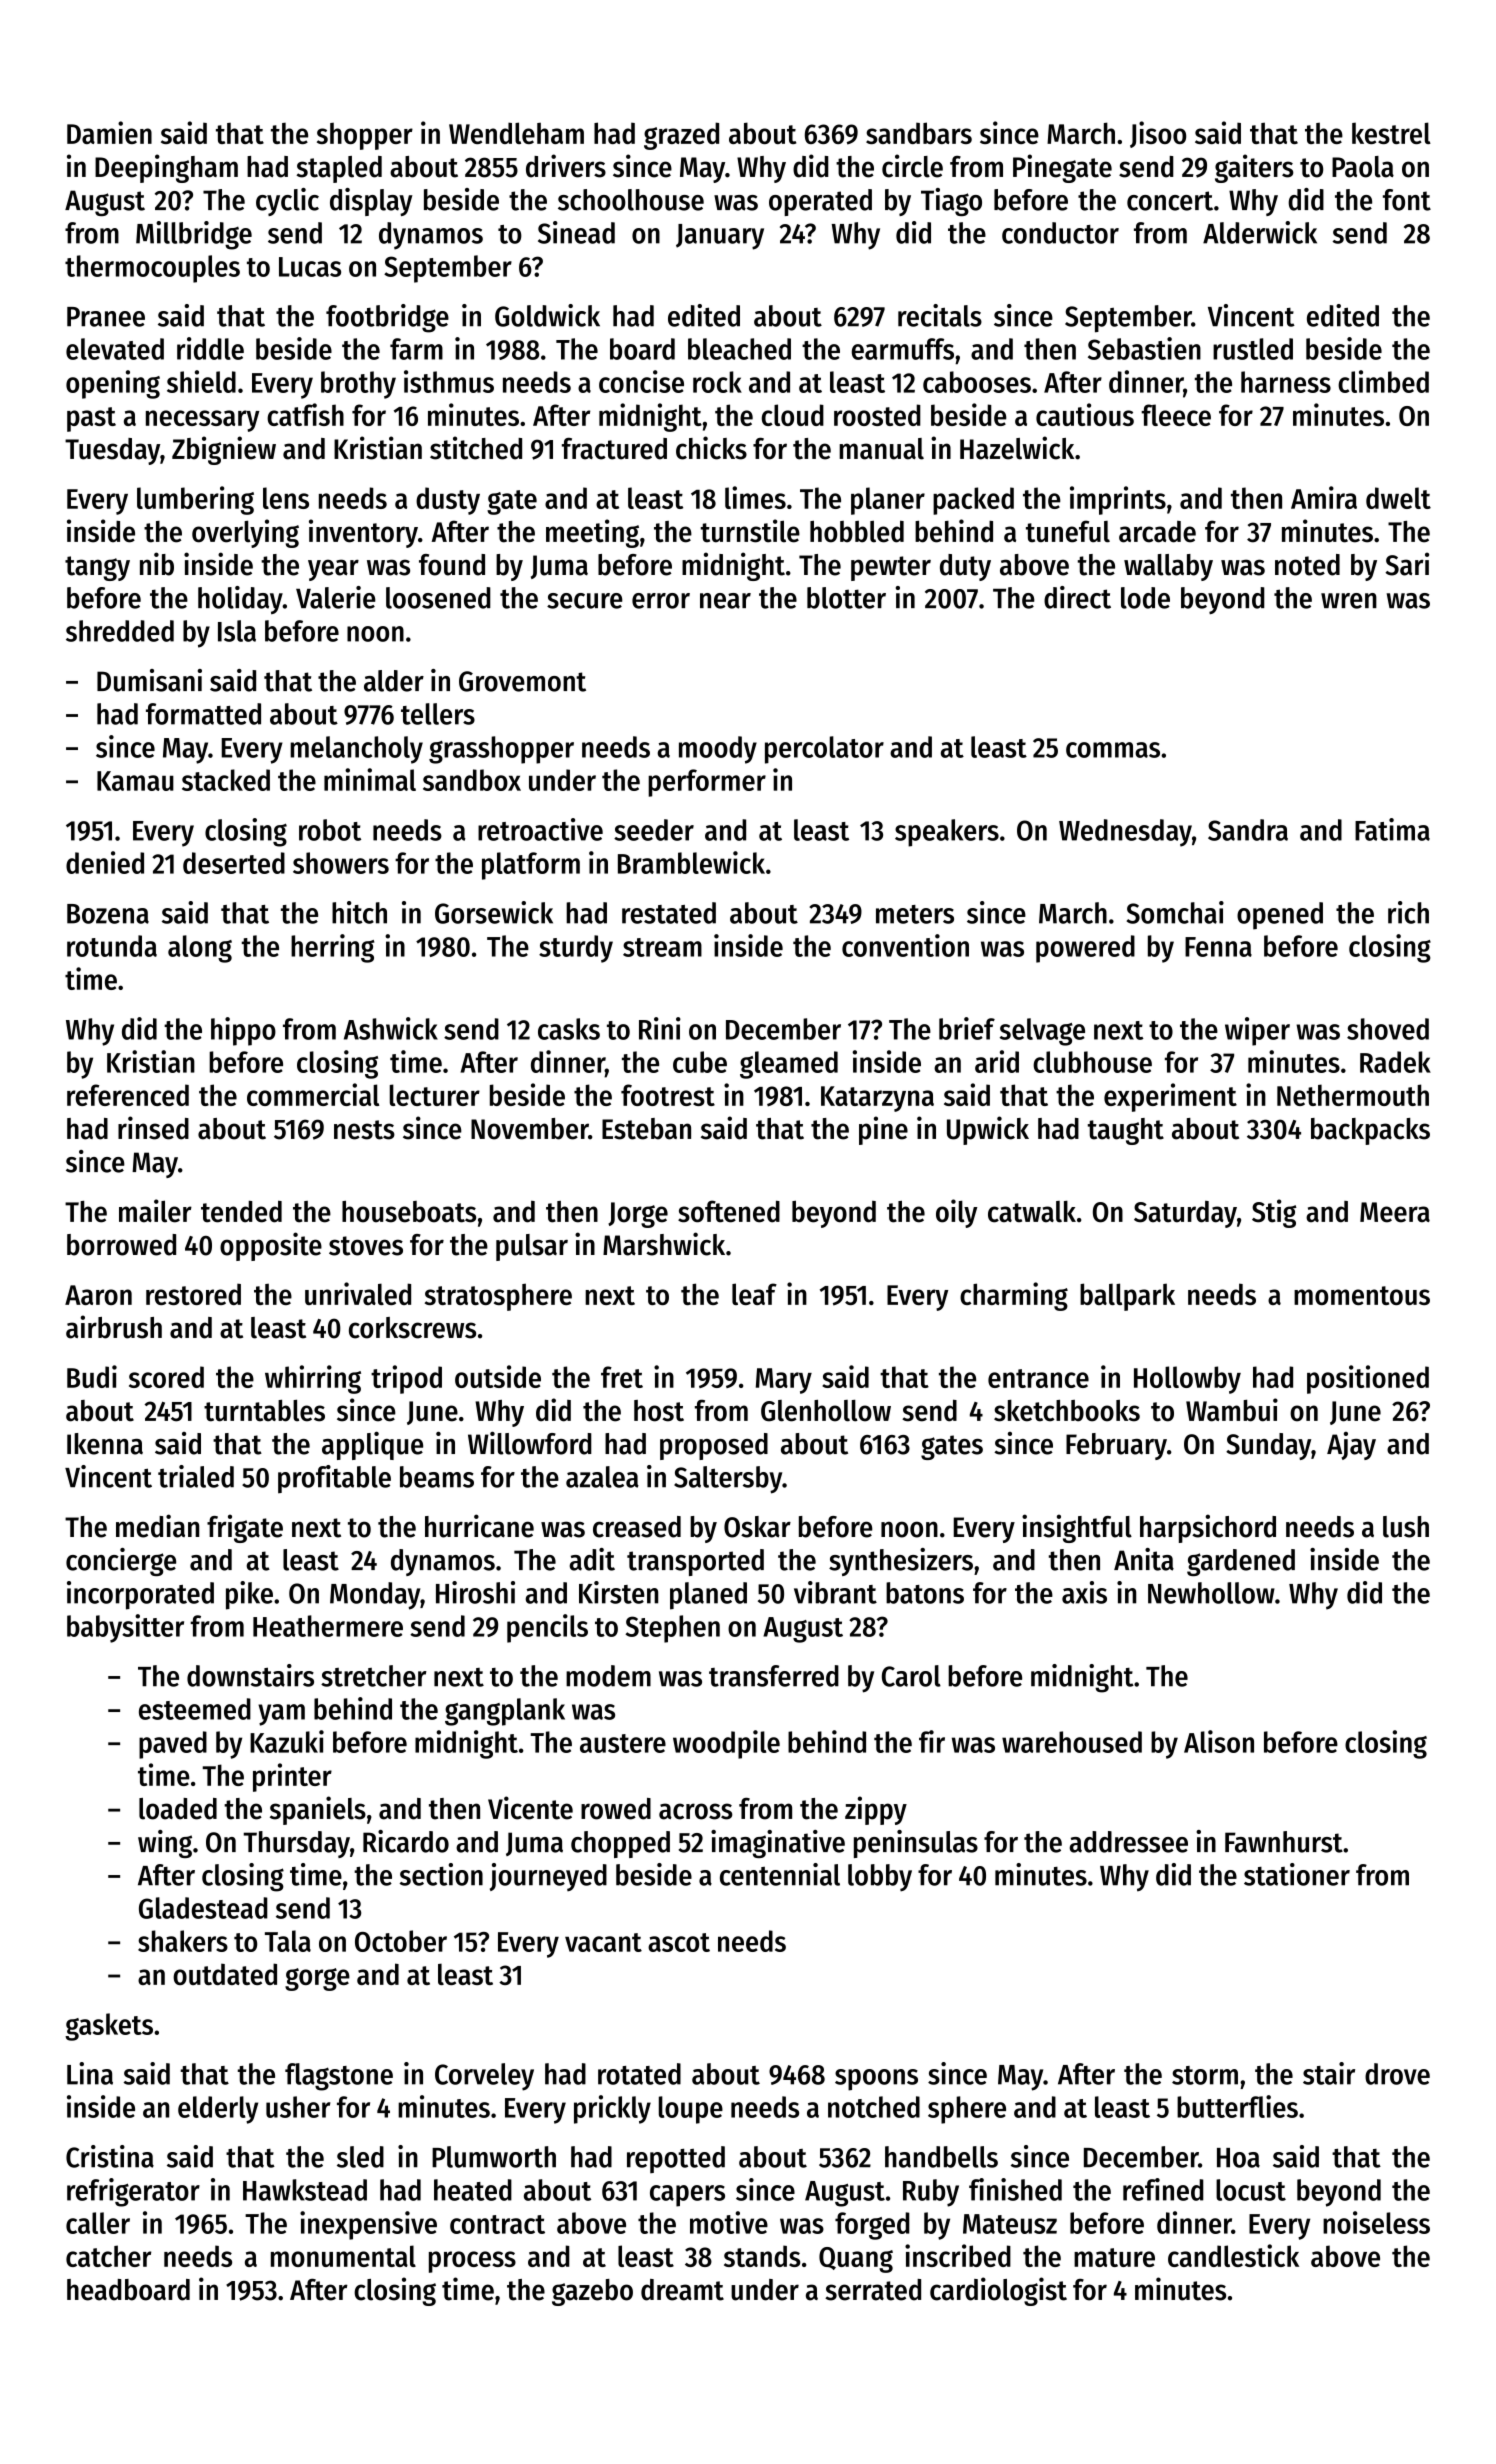  Describe the element at coordinates (343, 2256) in the image. I see `monumental` at that location.
